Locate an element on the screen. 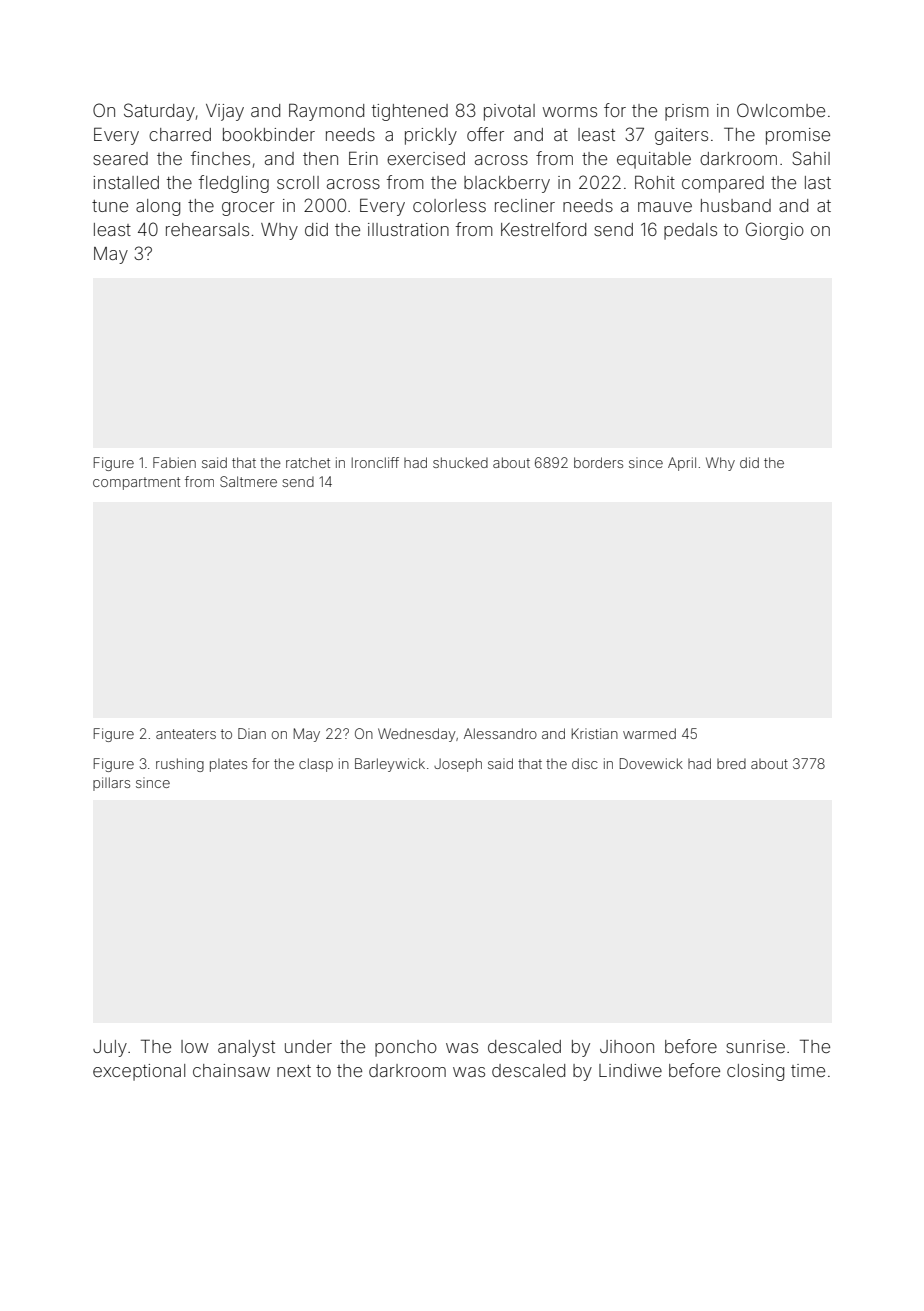 The width and height of the screenshot is (924, 1311). Fabien is located at coordinates (174, 462).
